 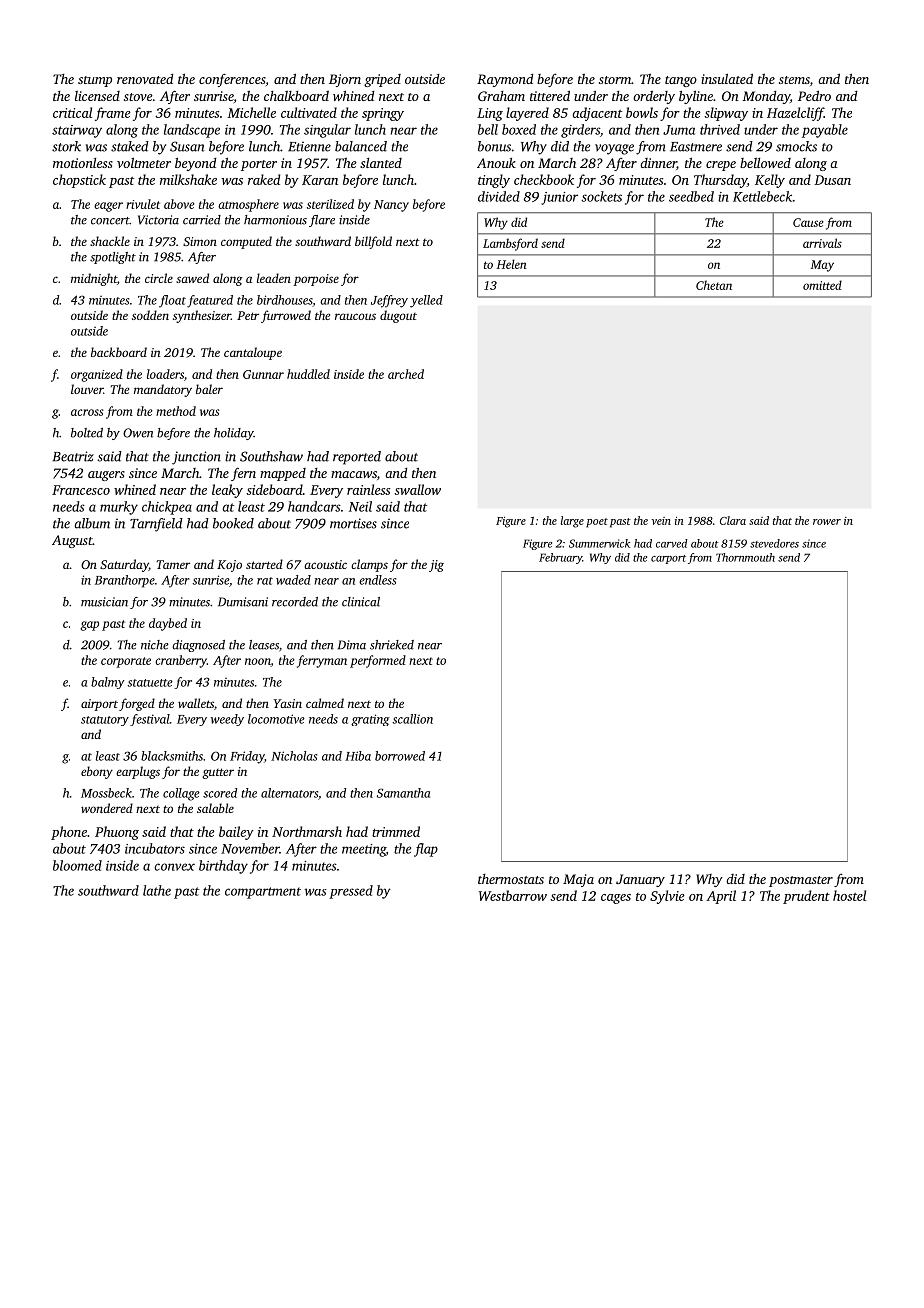 I want to click on divided, so click(x=499, y=196).
